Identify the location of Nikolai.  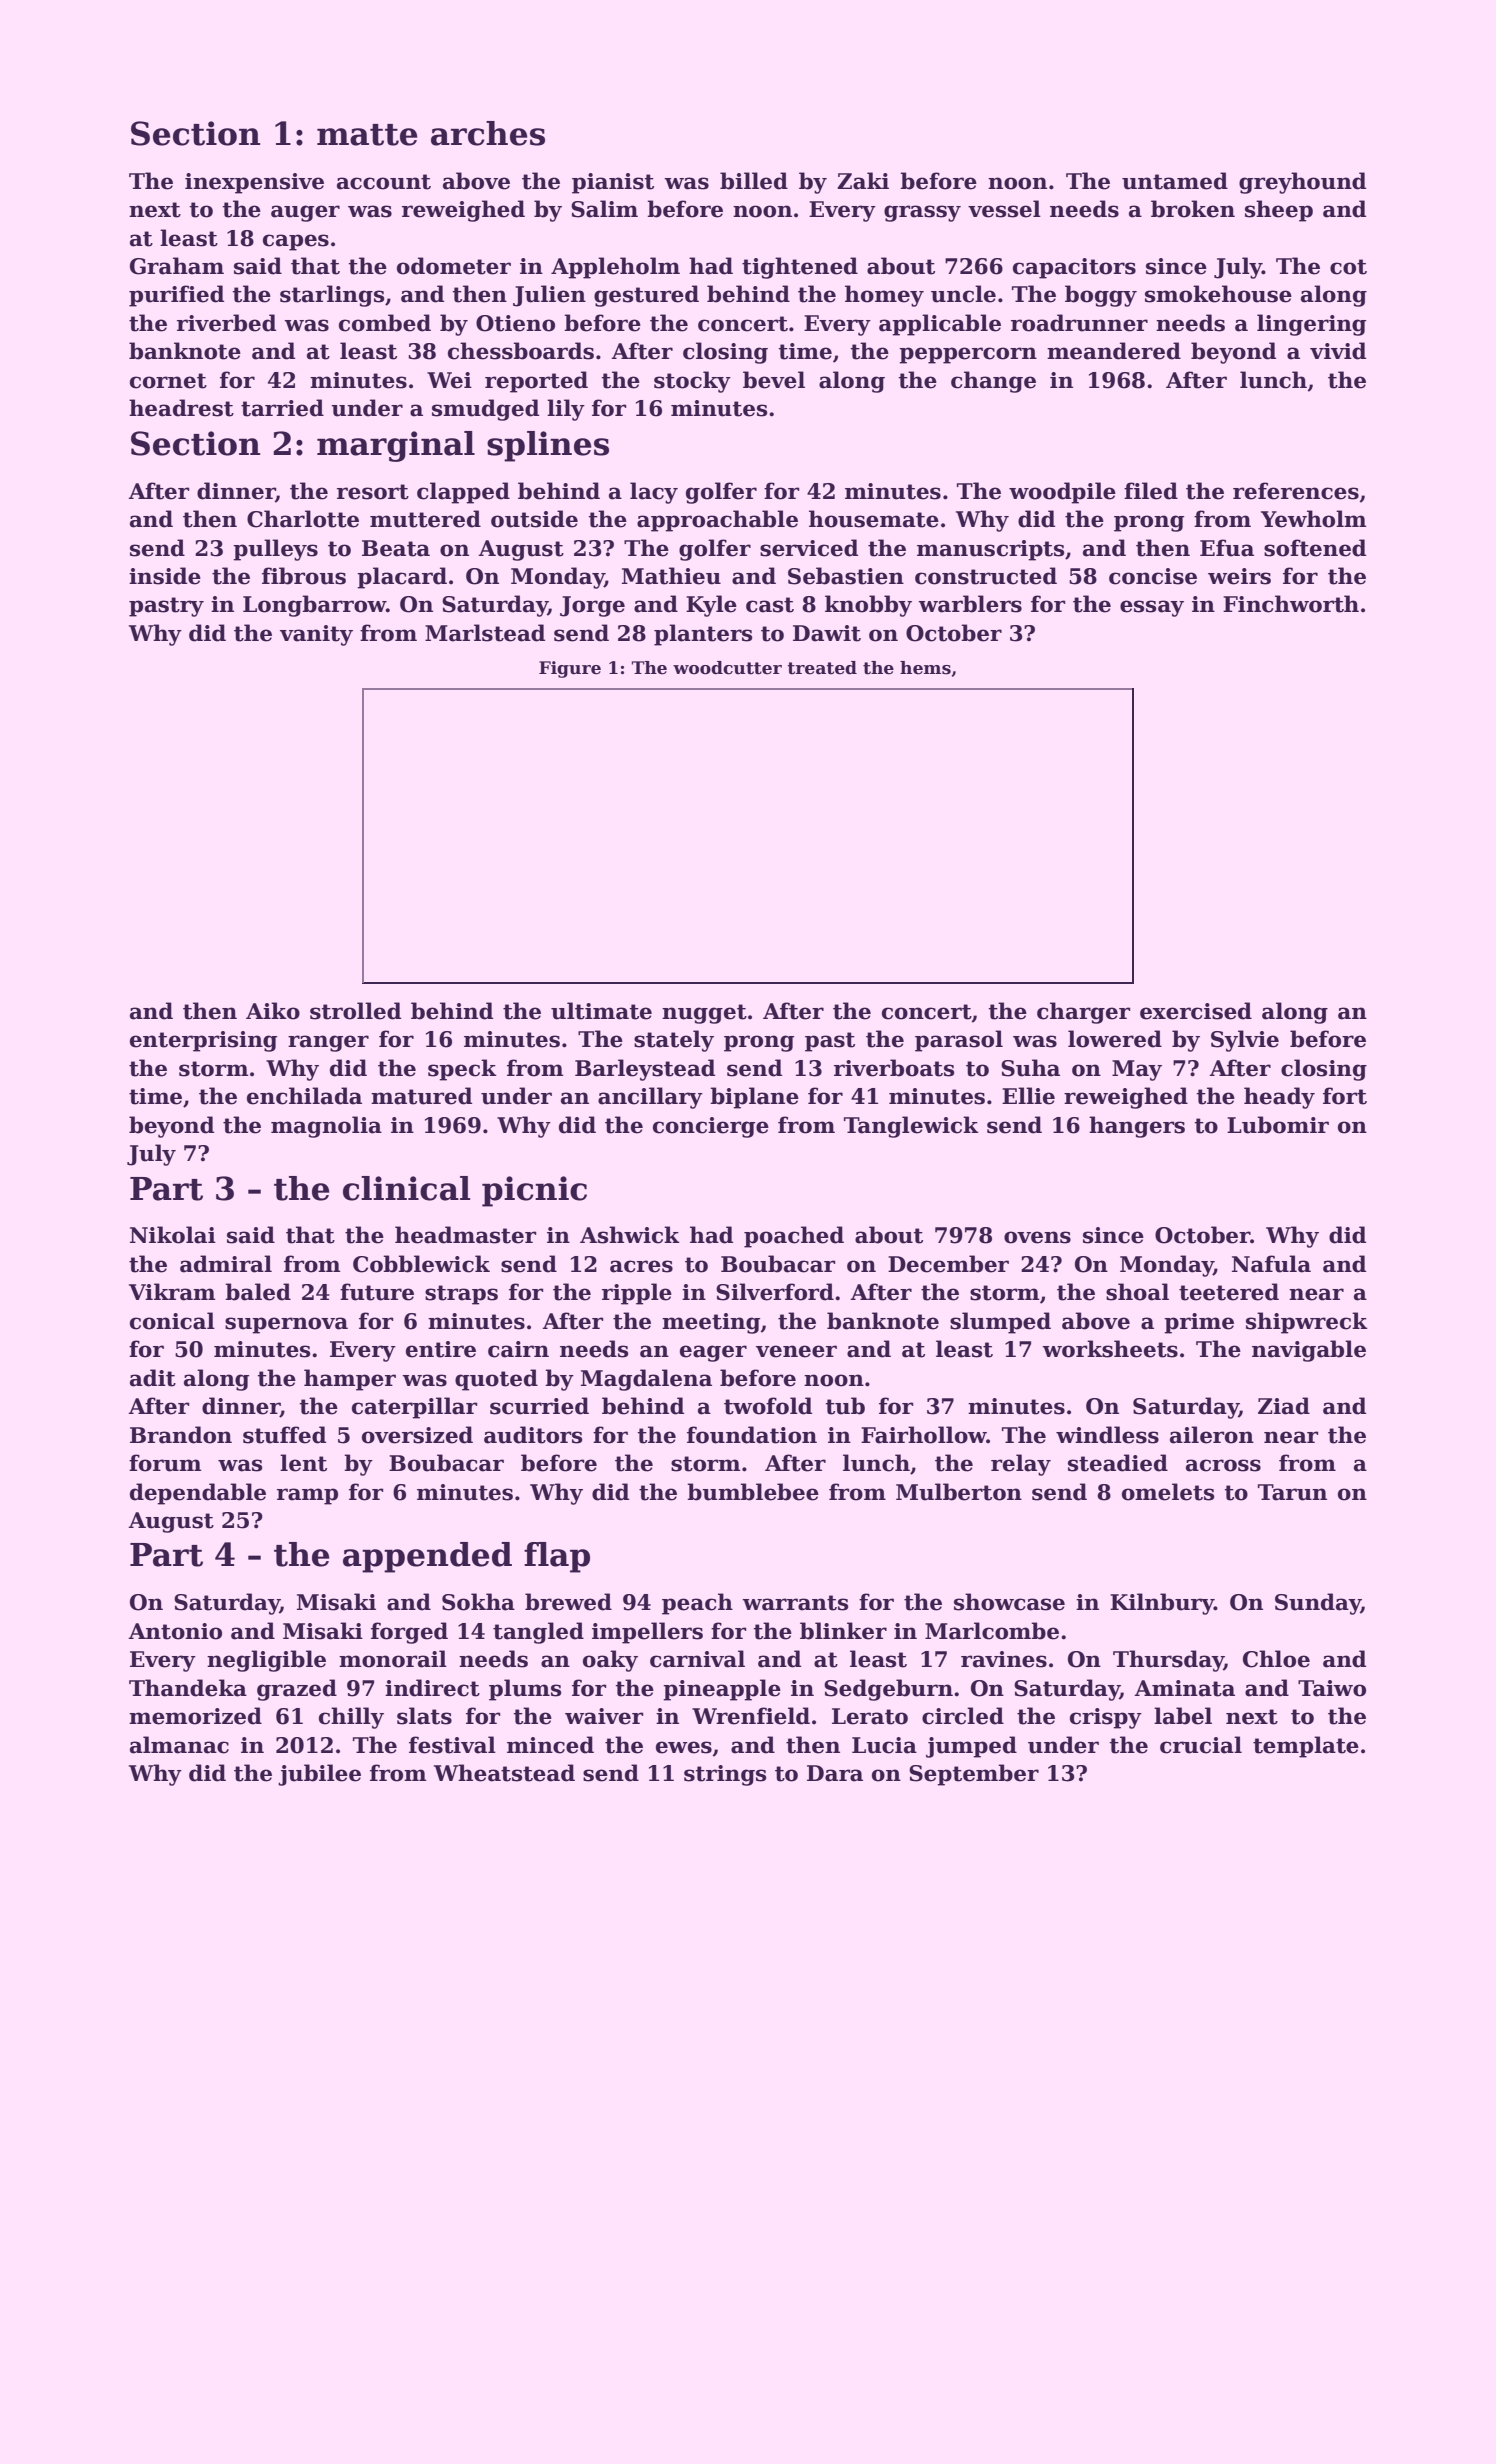
(173, 1235).
